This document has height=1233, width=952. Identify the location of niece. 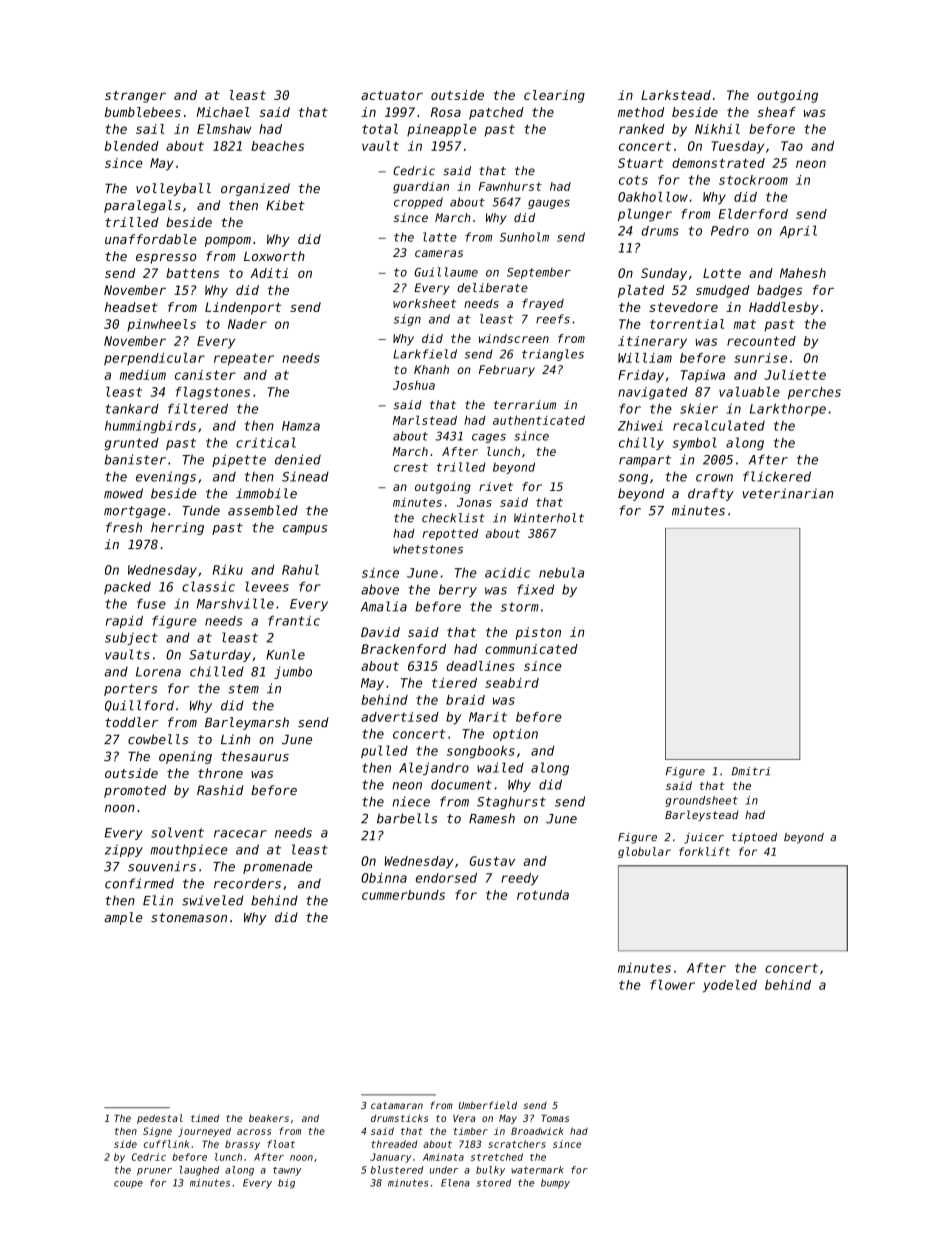
(411, 801).
